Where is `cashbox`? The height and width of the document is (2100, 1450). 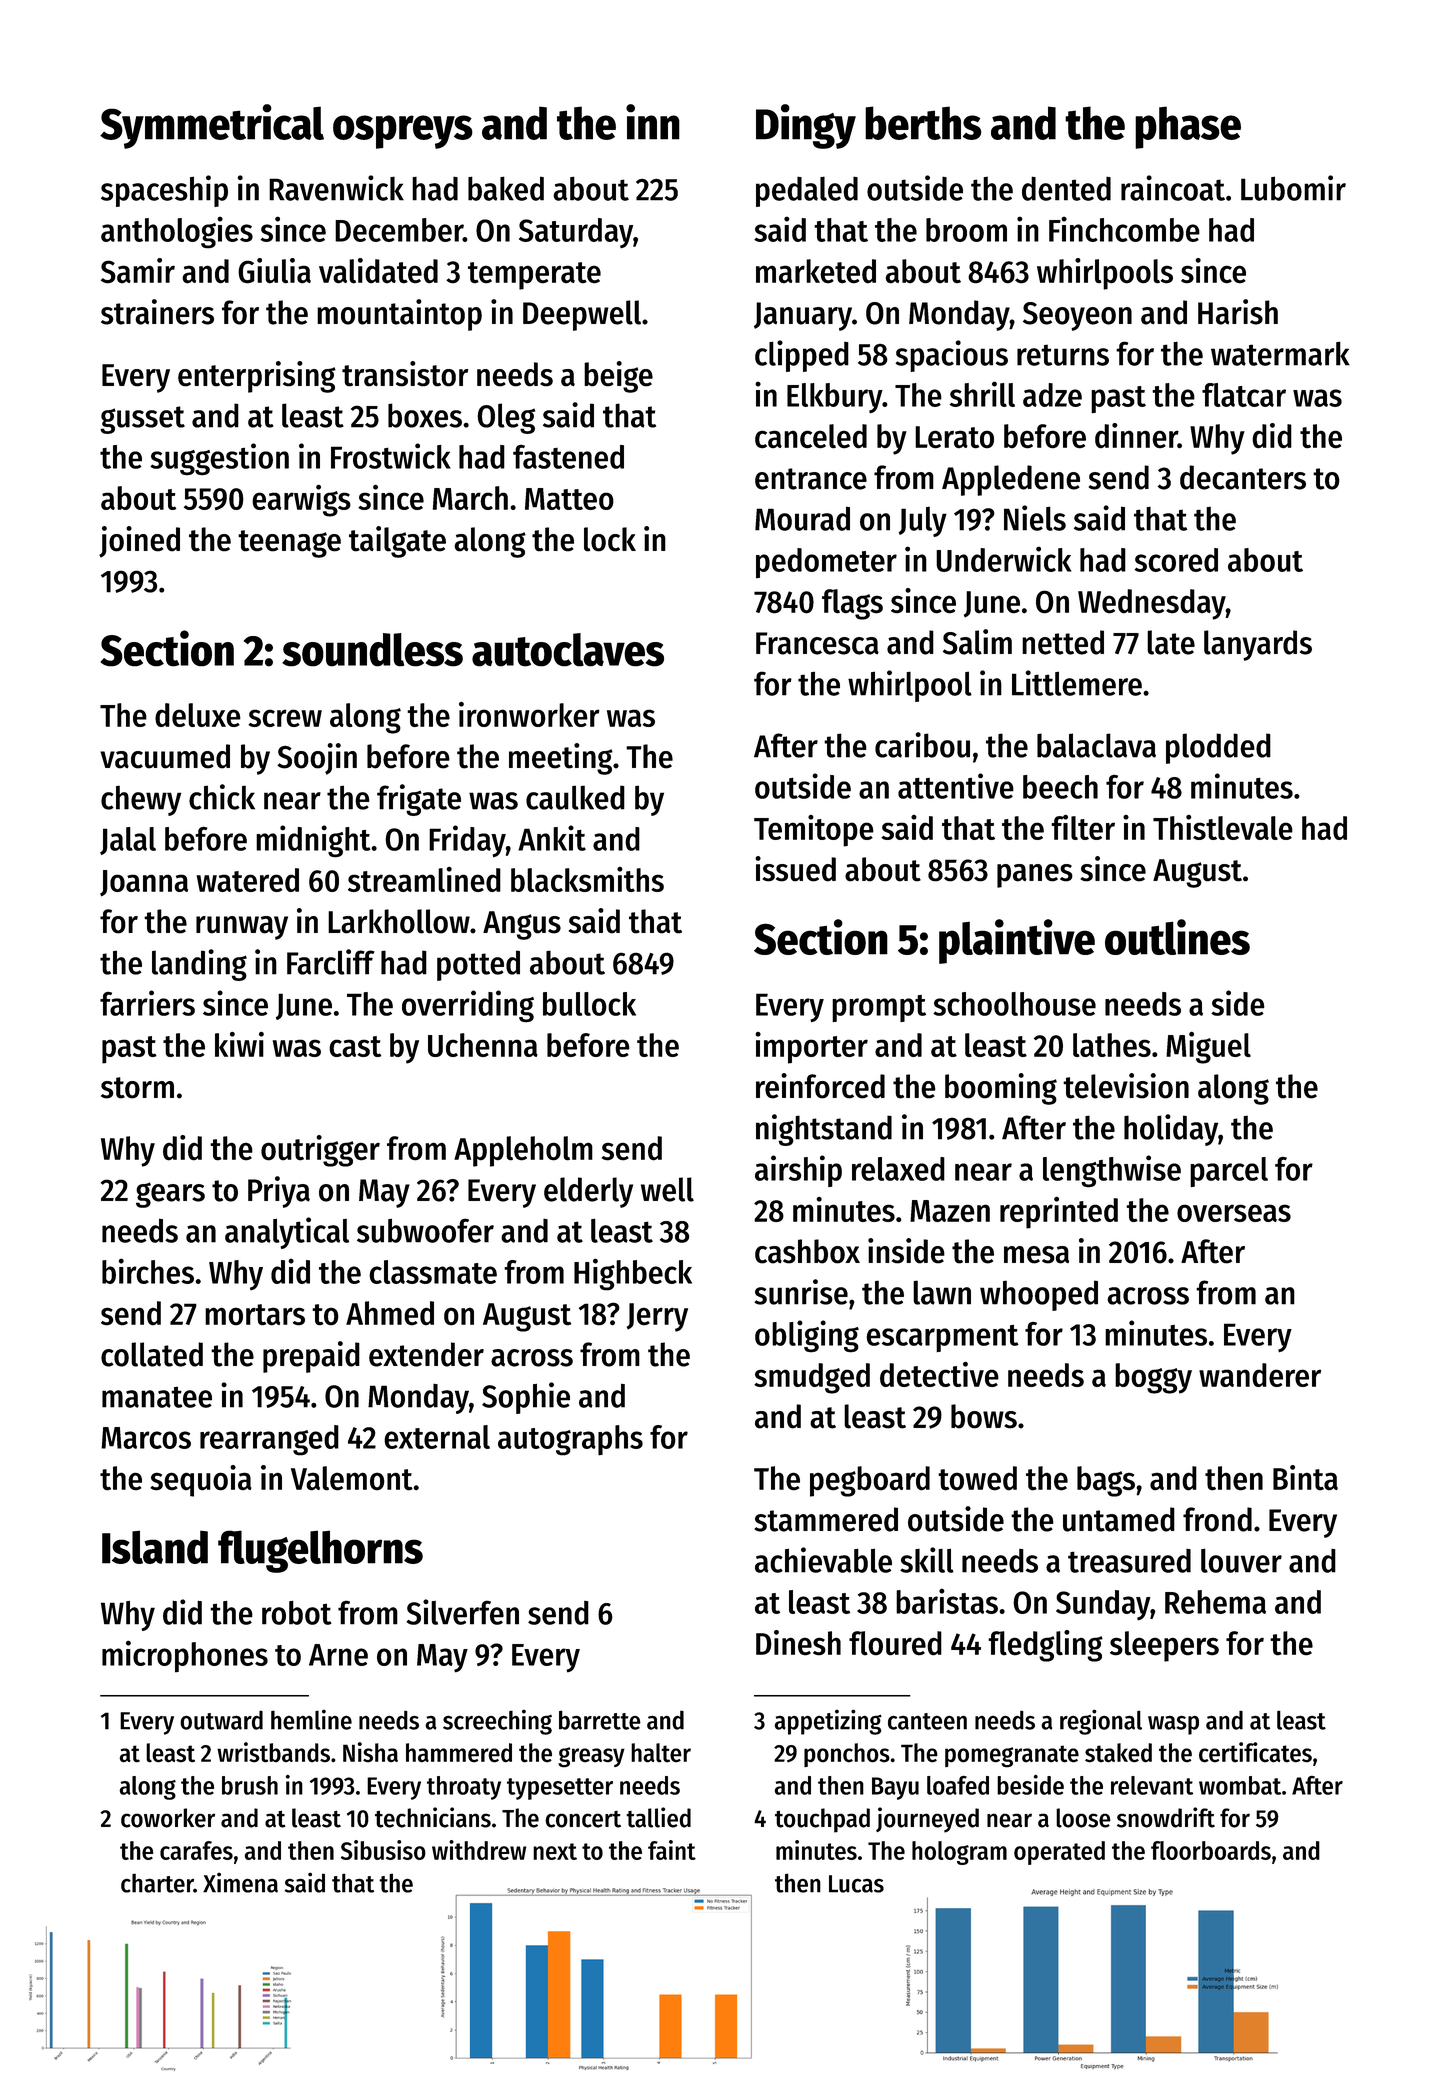
cashbox is located at coordinates (807, 1251).
